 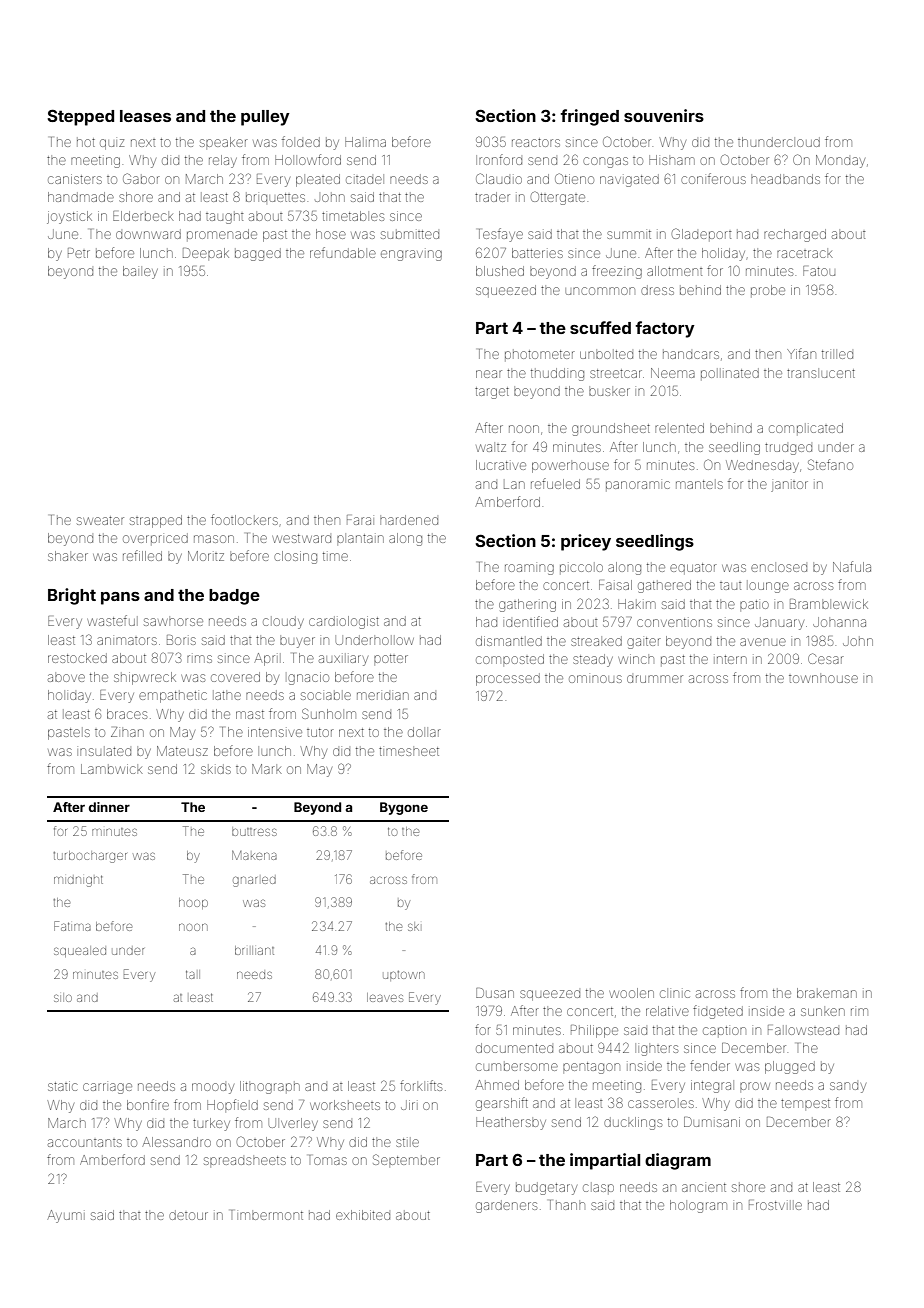 What do you see at coordinates (848, 1087) in the screenshot?
I see `sandy` at bounding box center [848, 1087].
